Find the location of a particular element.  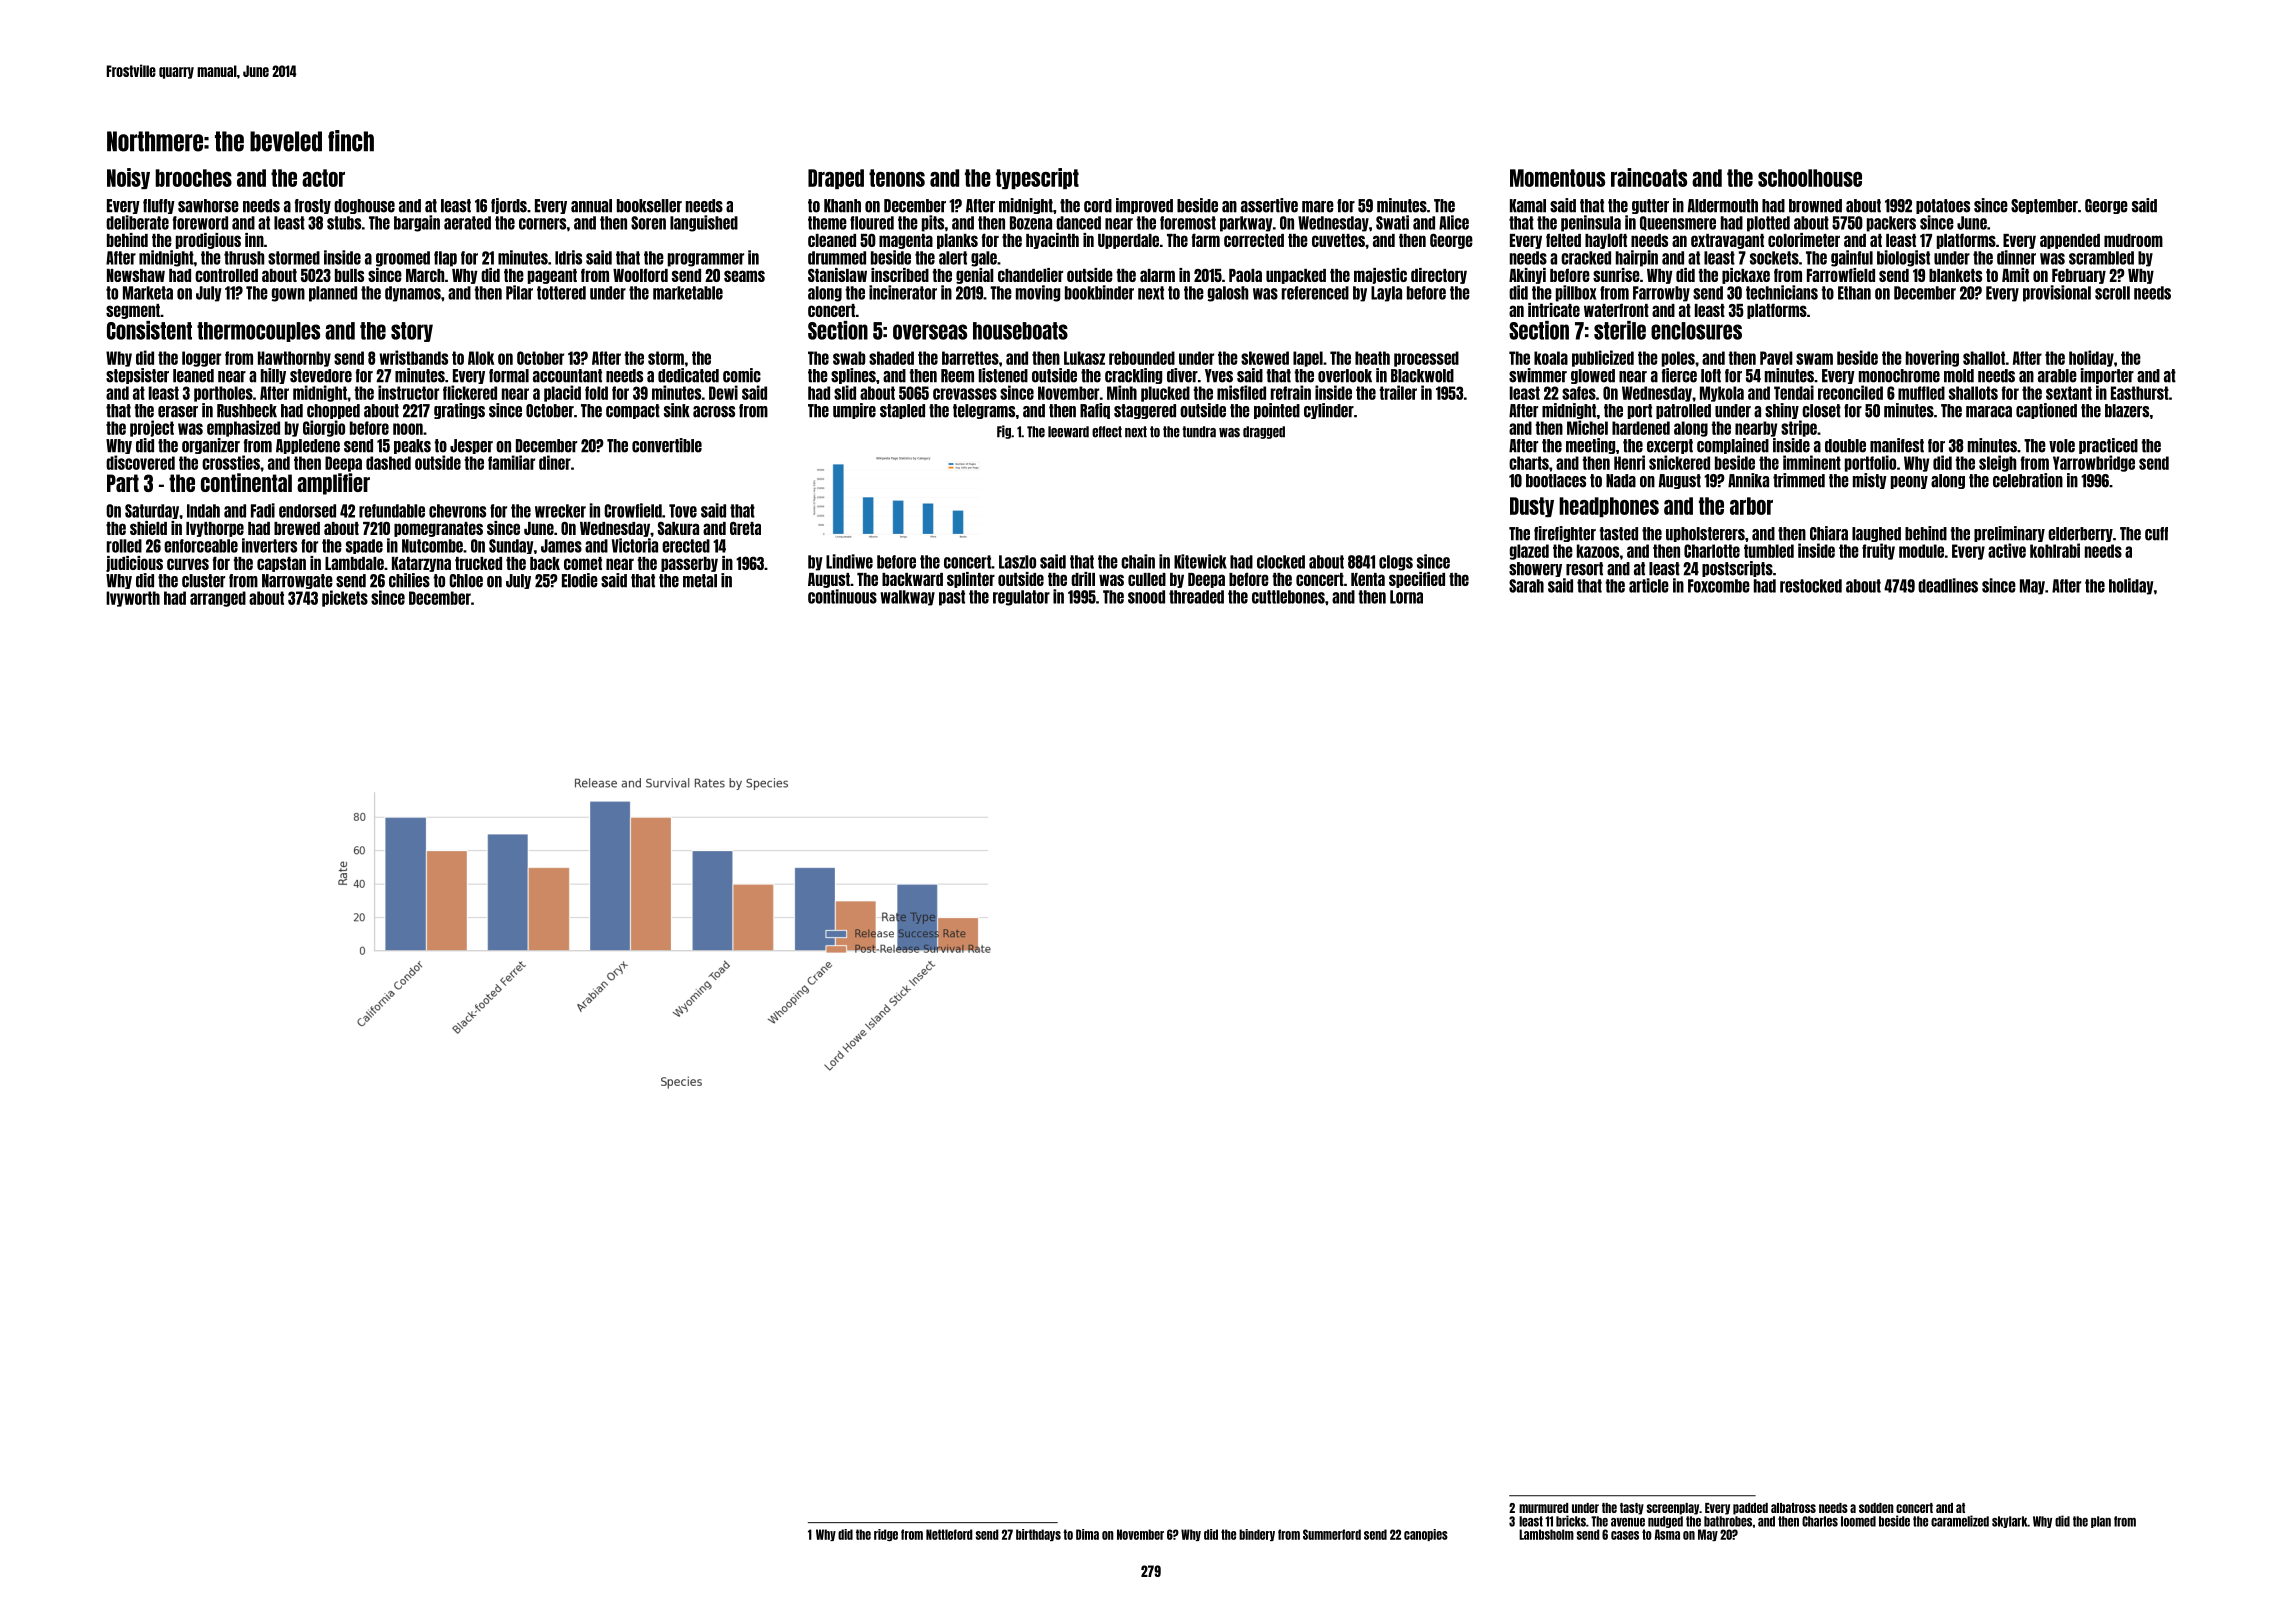

corrected is located at coordinates (1254, 240).
